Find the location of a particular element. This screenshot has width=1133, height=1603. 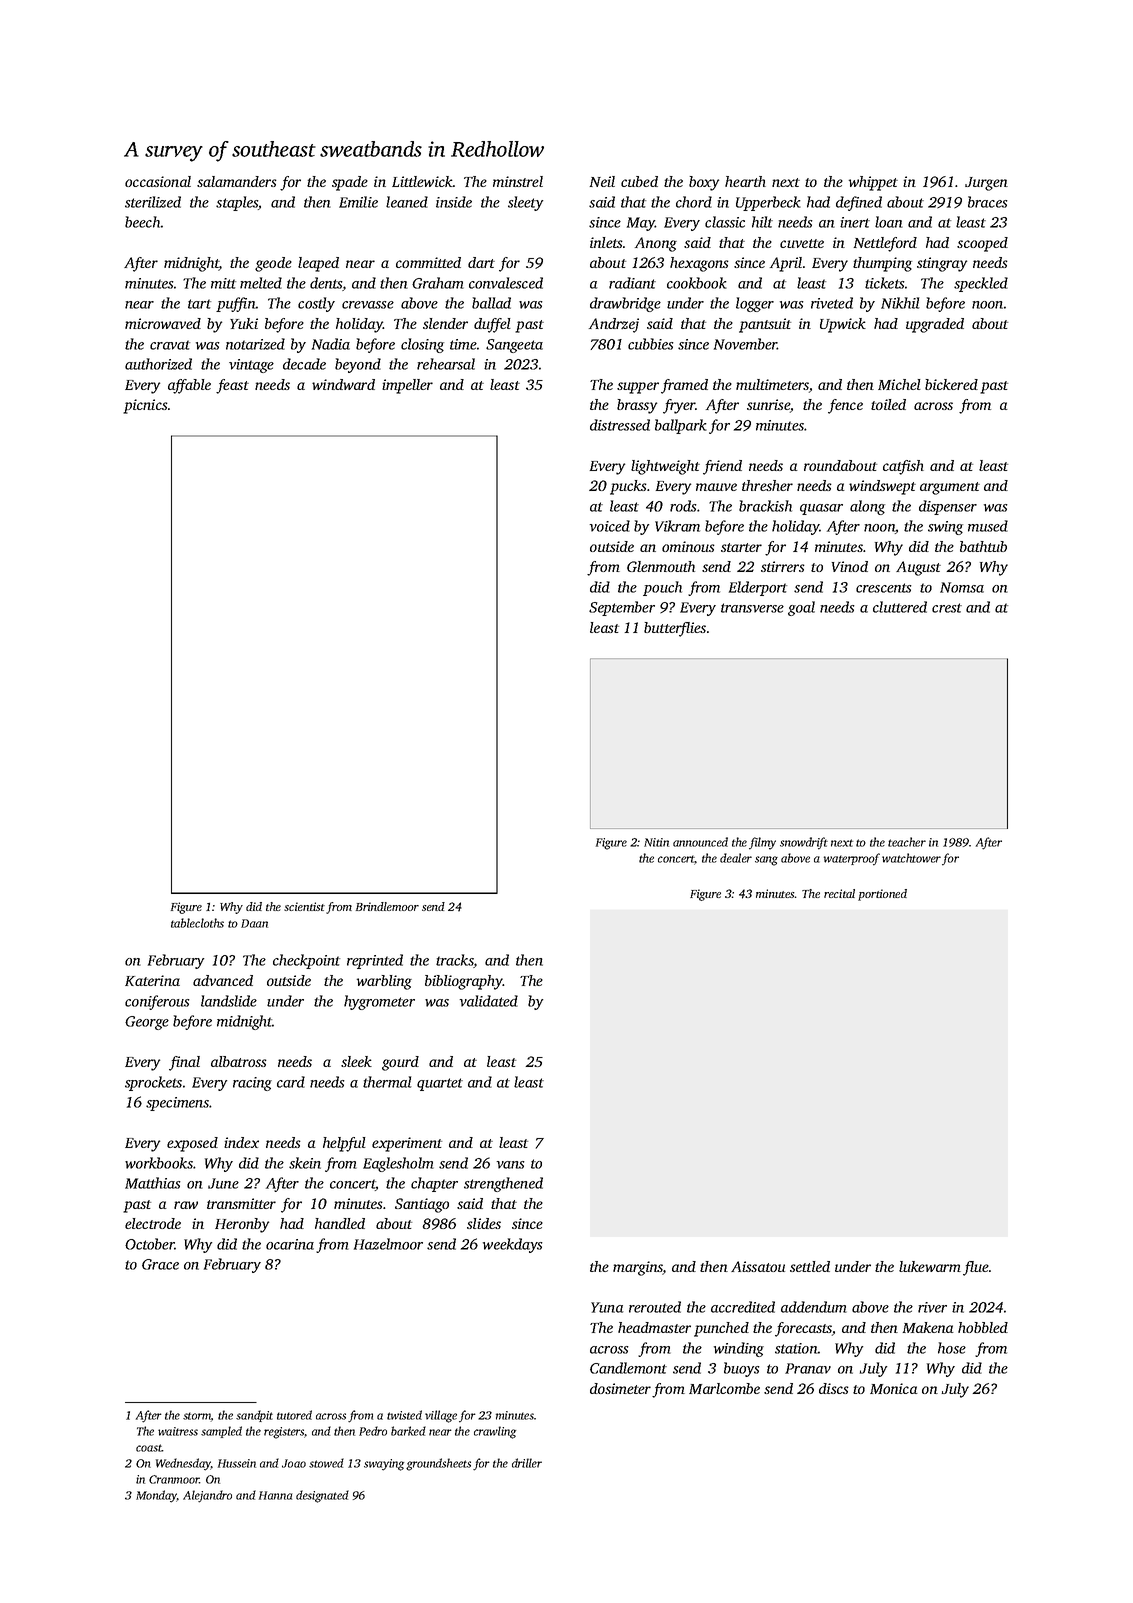

picnics is located at coordinates (145, 406).
